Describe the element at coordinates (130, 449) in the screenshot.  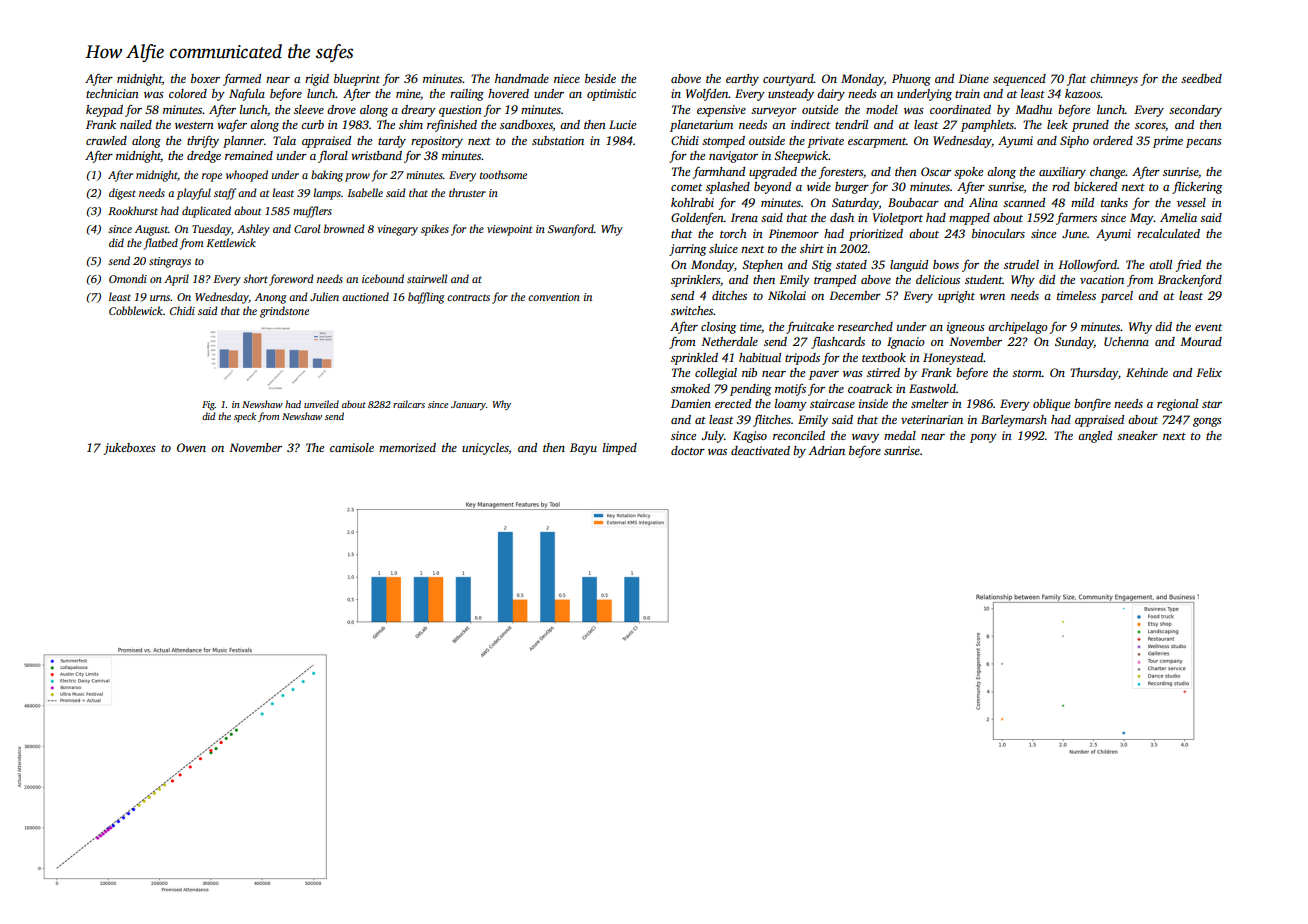
I see `jukeboxes` at that location.
